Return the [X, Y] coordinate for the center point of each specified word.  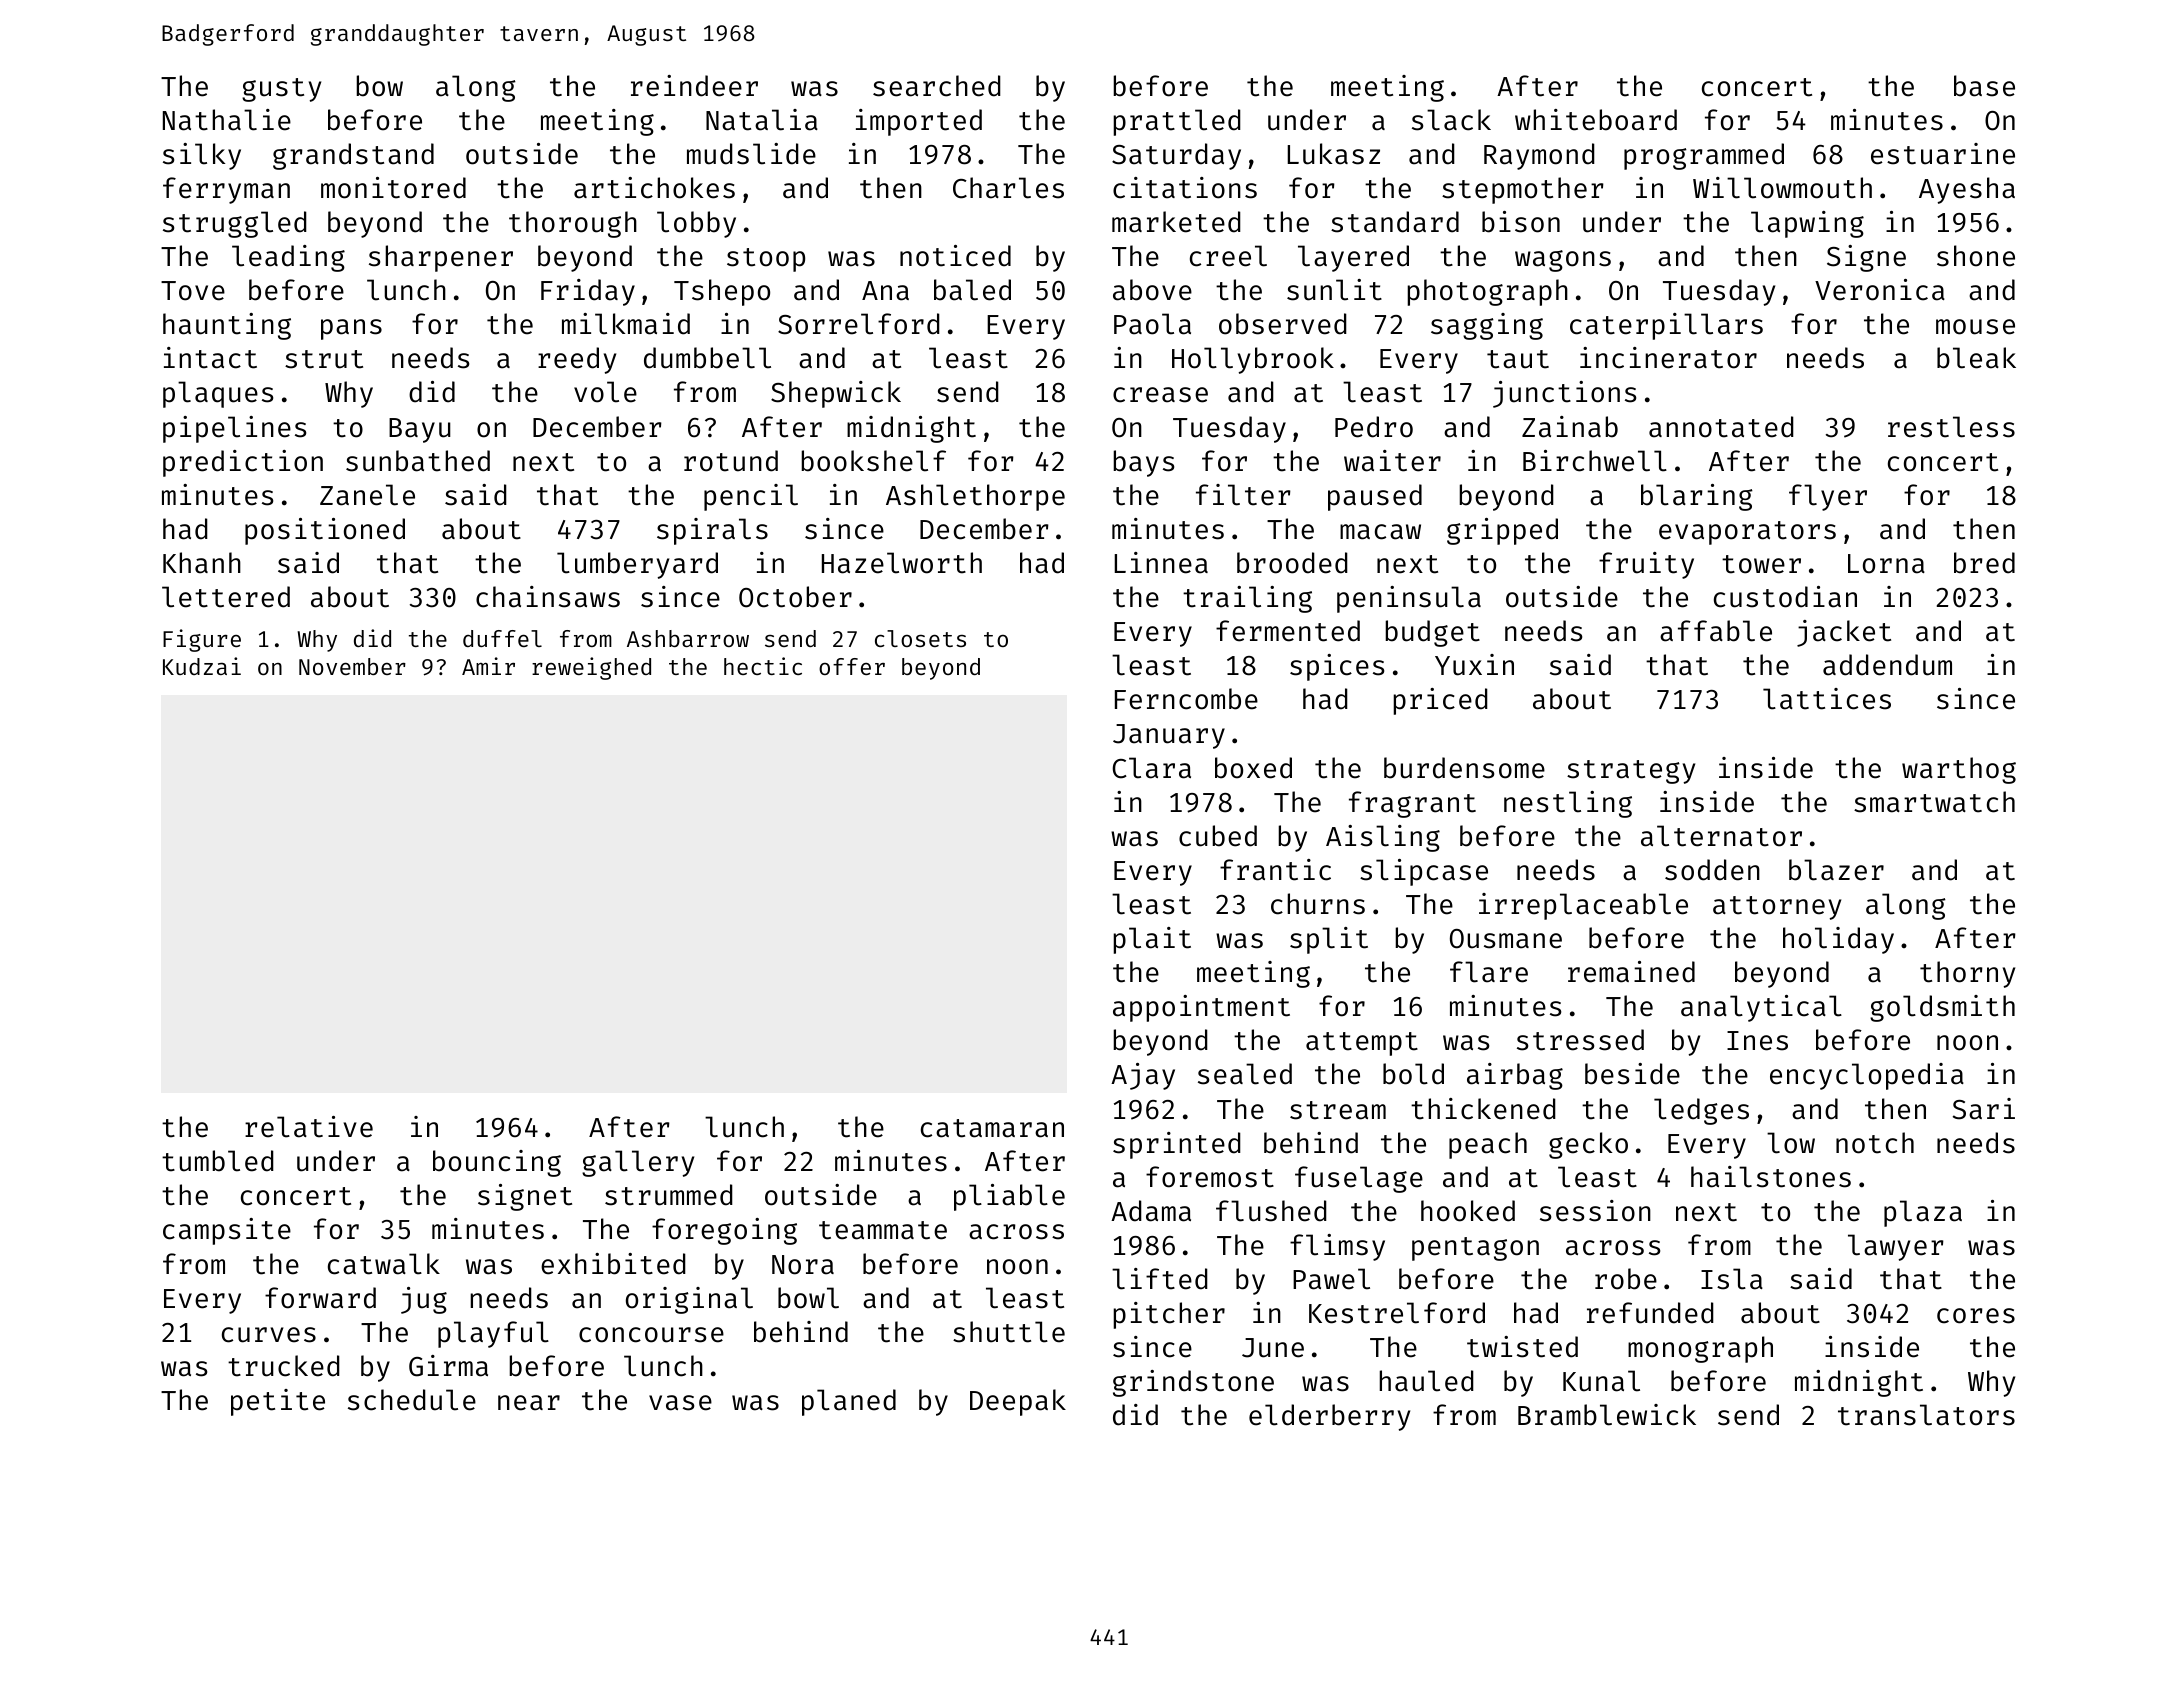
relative [309, 1127]
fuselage [1359, 1179]
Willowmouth [1782, 188]
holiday [1838, 940]
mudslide [751, 154]
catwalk [384, 1264]
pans [351, 329]
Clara [1151, 768]
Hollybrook [1253, 360]
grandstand [353, 156]
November [352, 666]
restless [1951, 427]
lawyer [1896, 1247]
